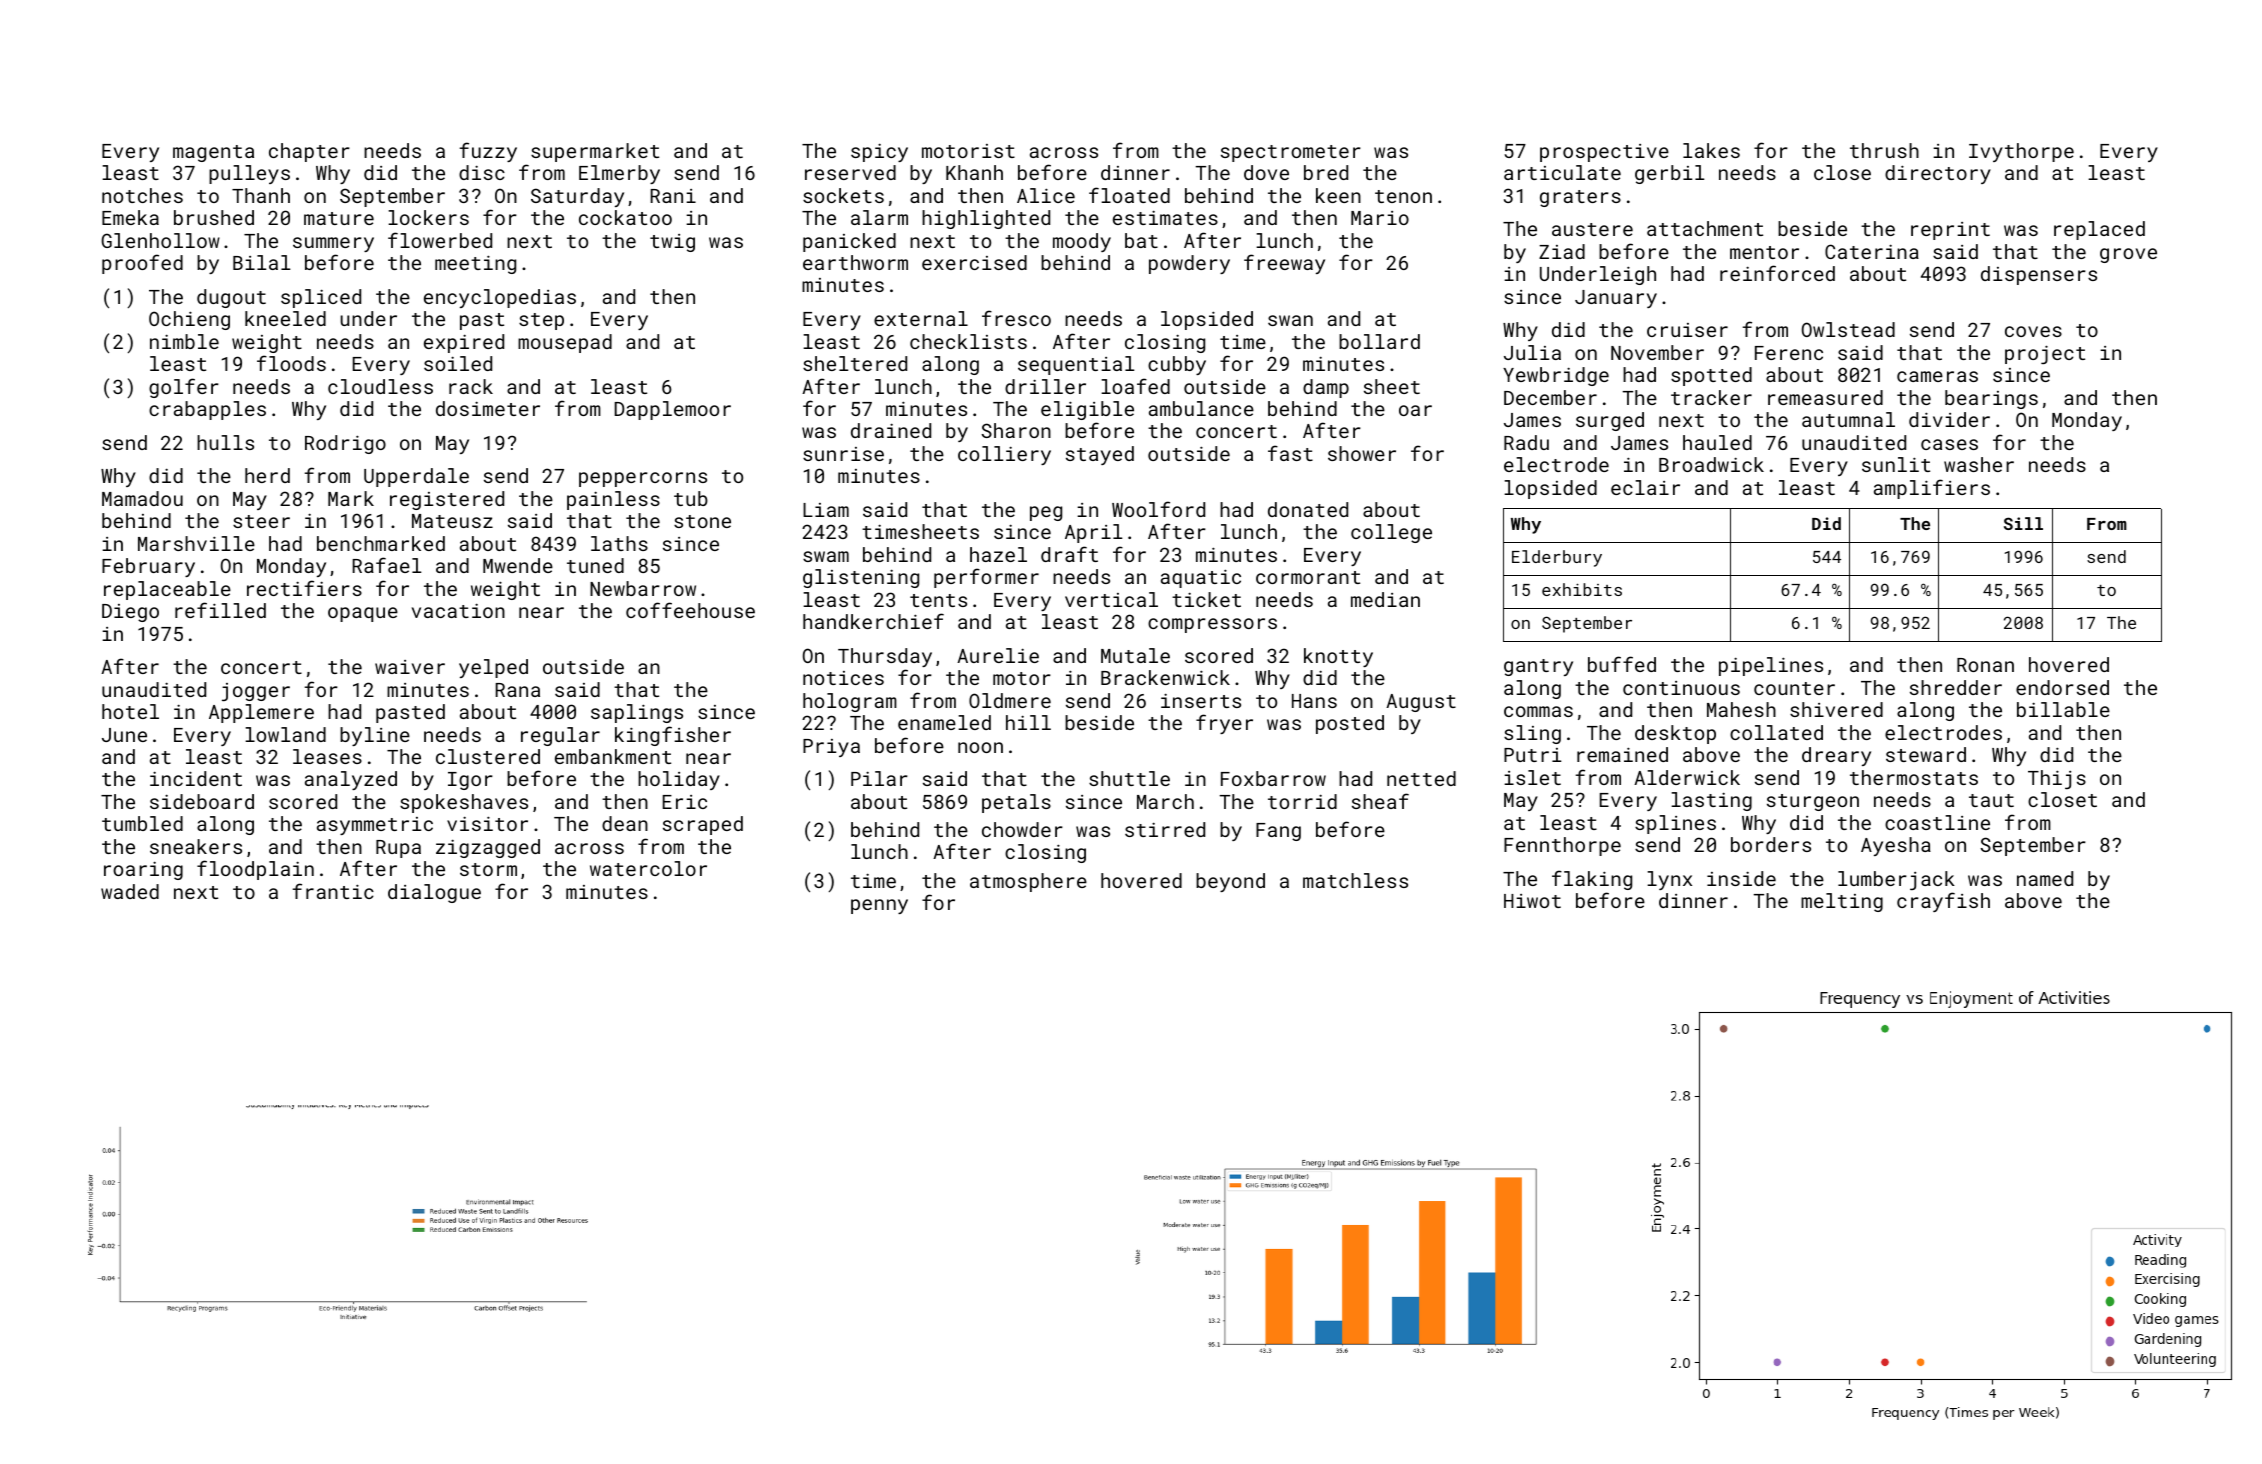 The height and width of the screenshot is (1464, 2262). I want to click on meeting, so click(475, 264).
